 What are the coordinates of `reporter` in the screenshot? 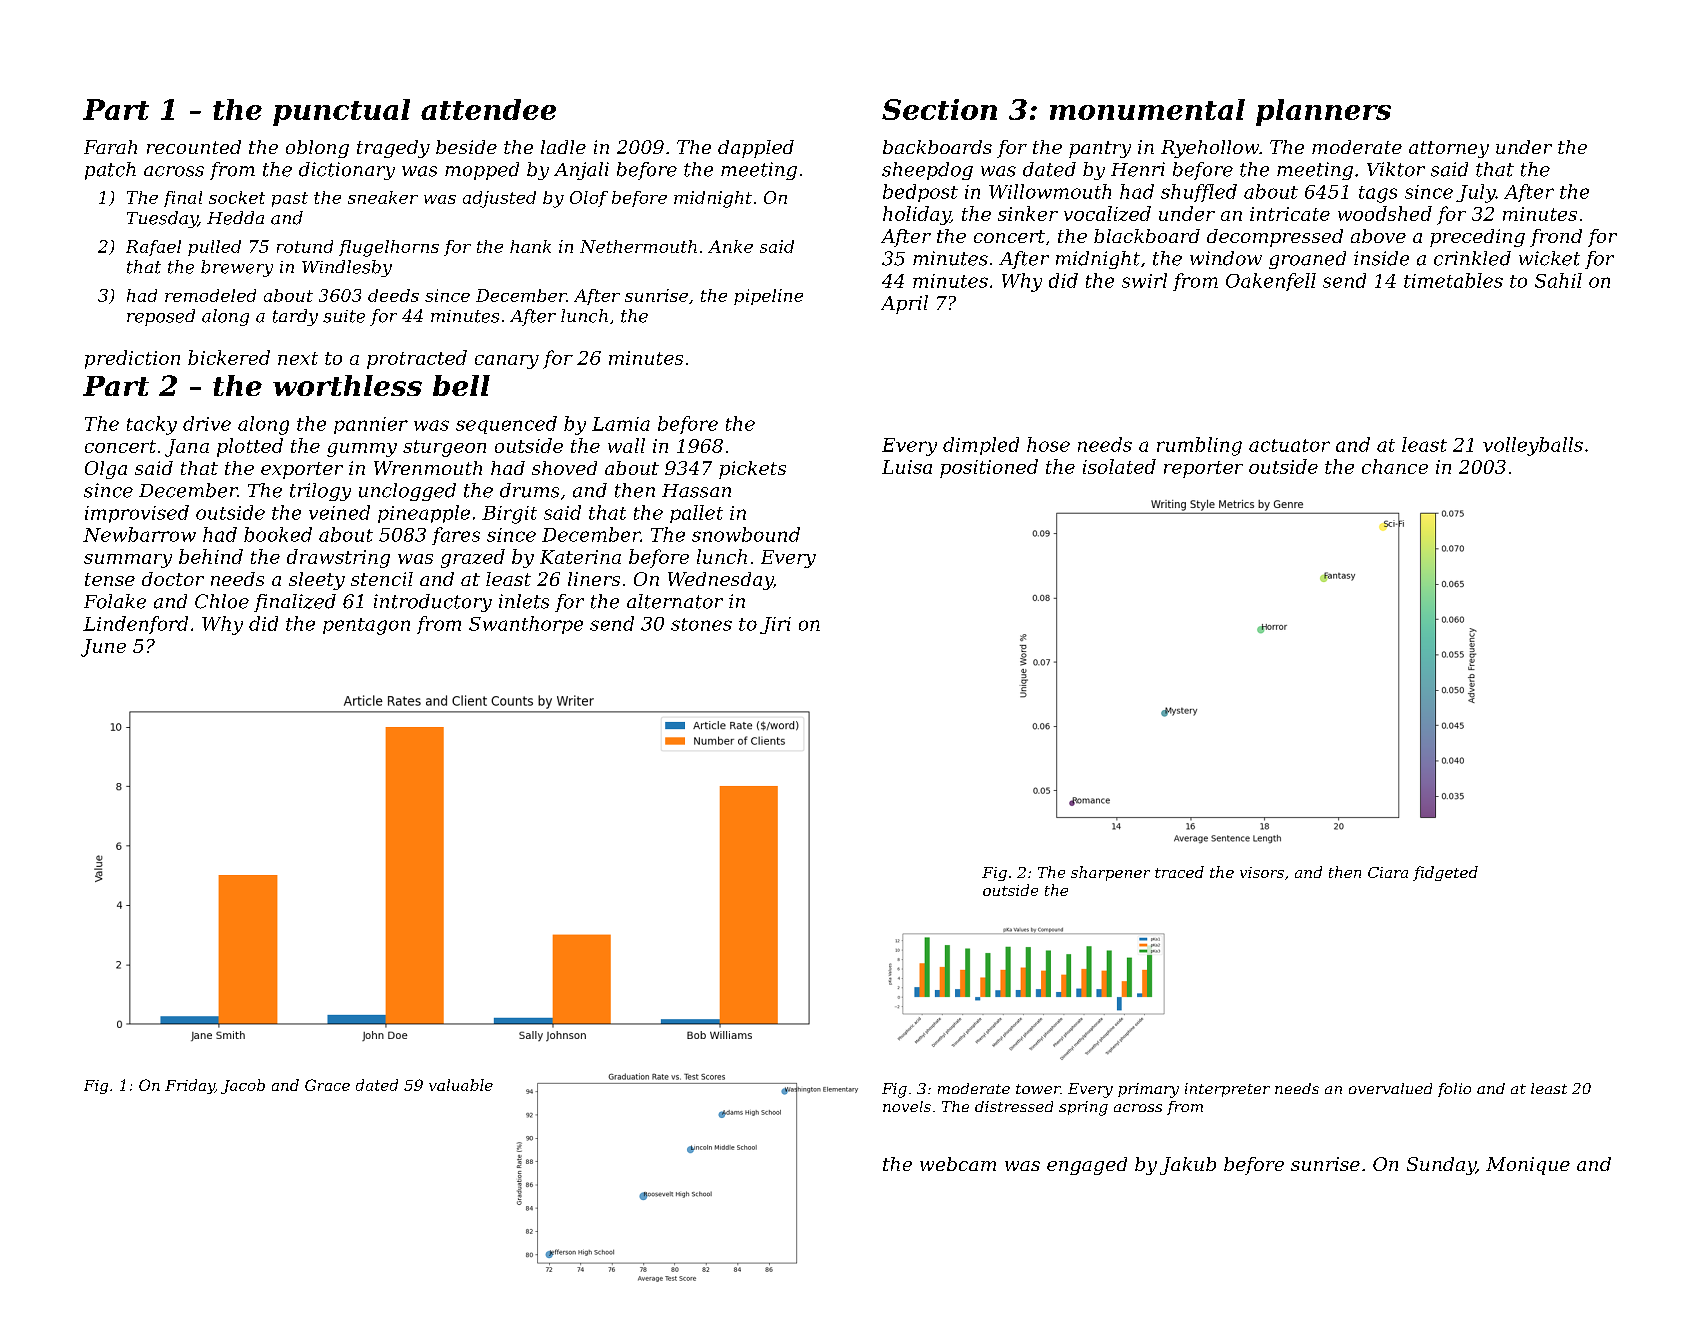 It's located at (1203, 469).
